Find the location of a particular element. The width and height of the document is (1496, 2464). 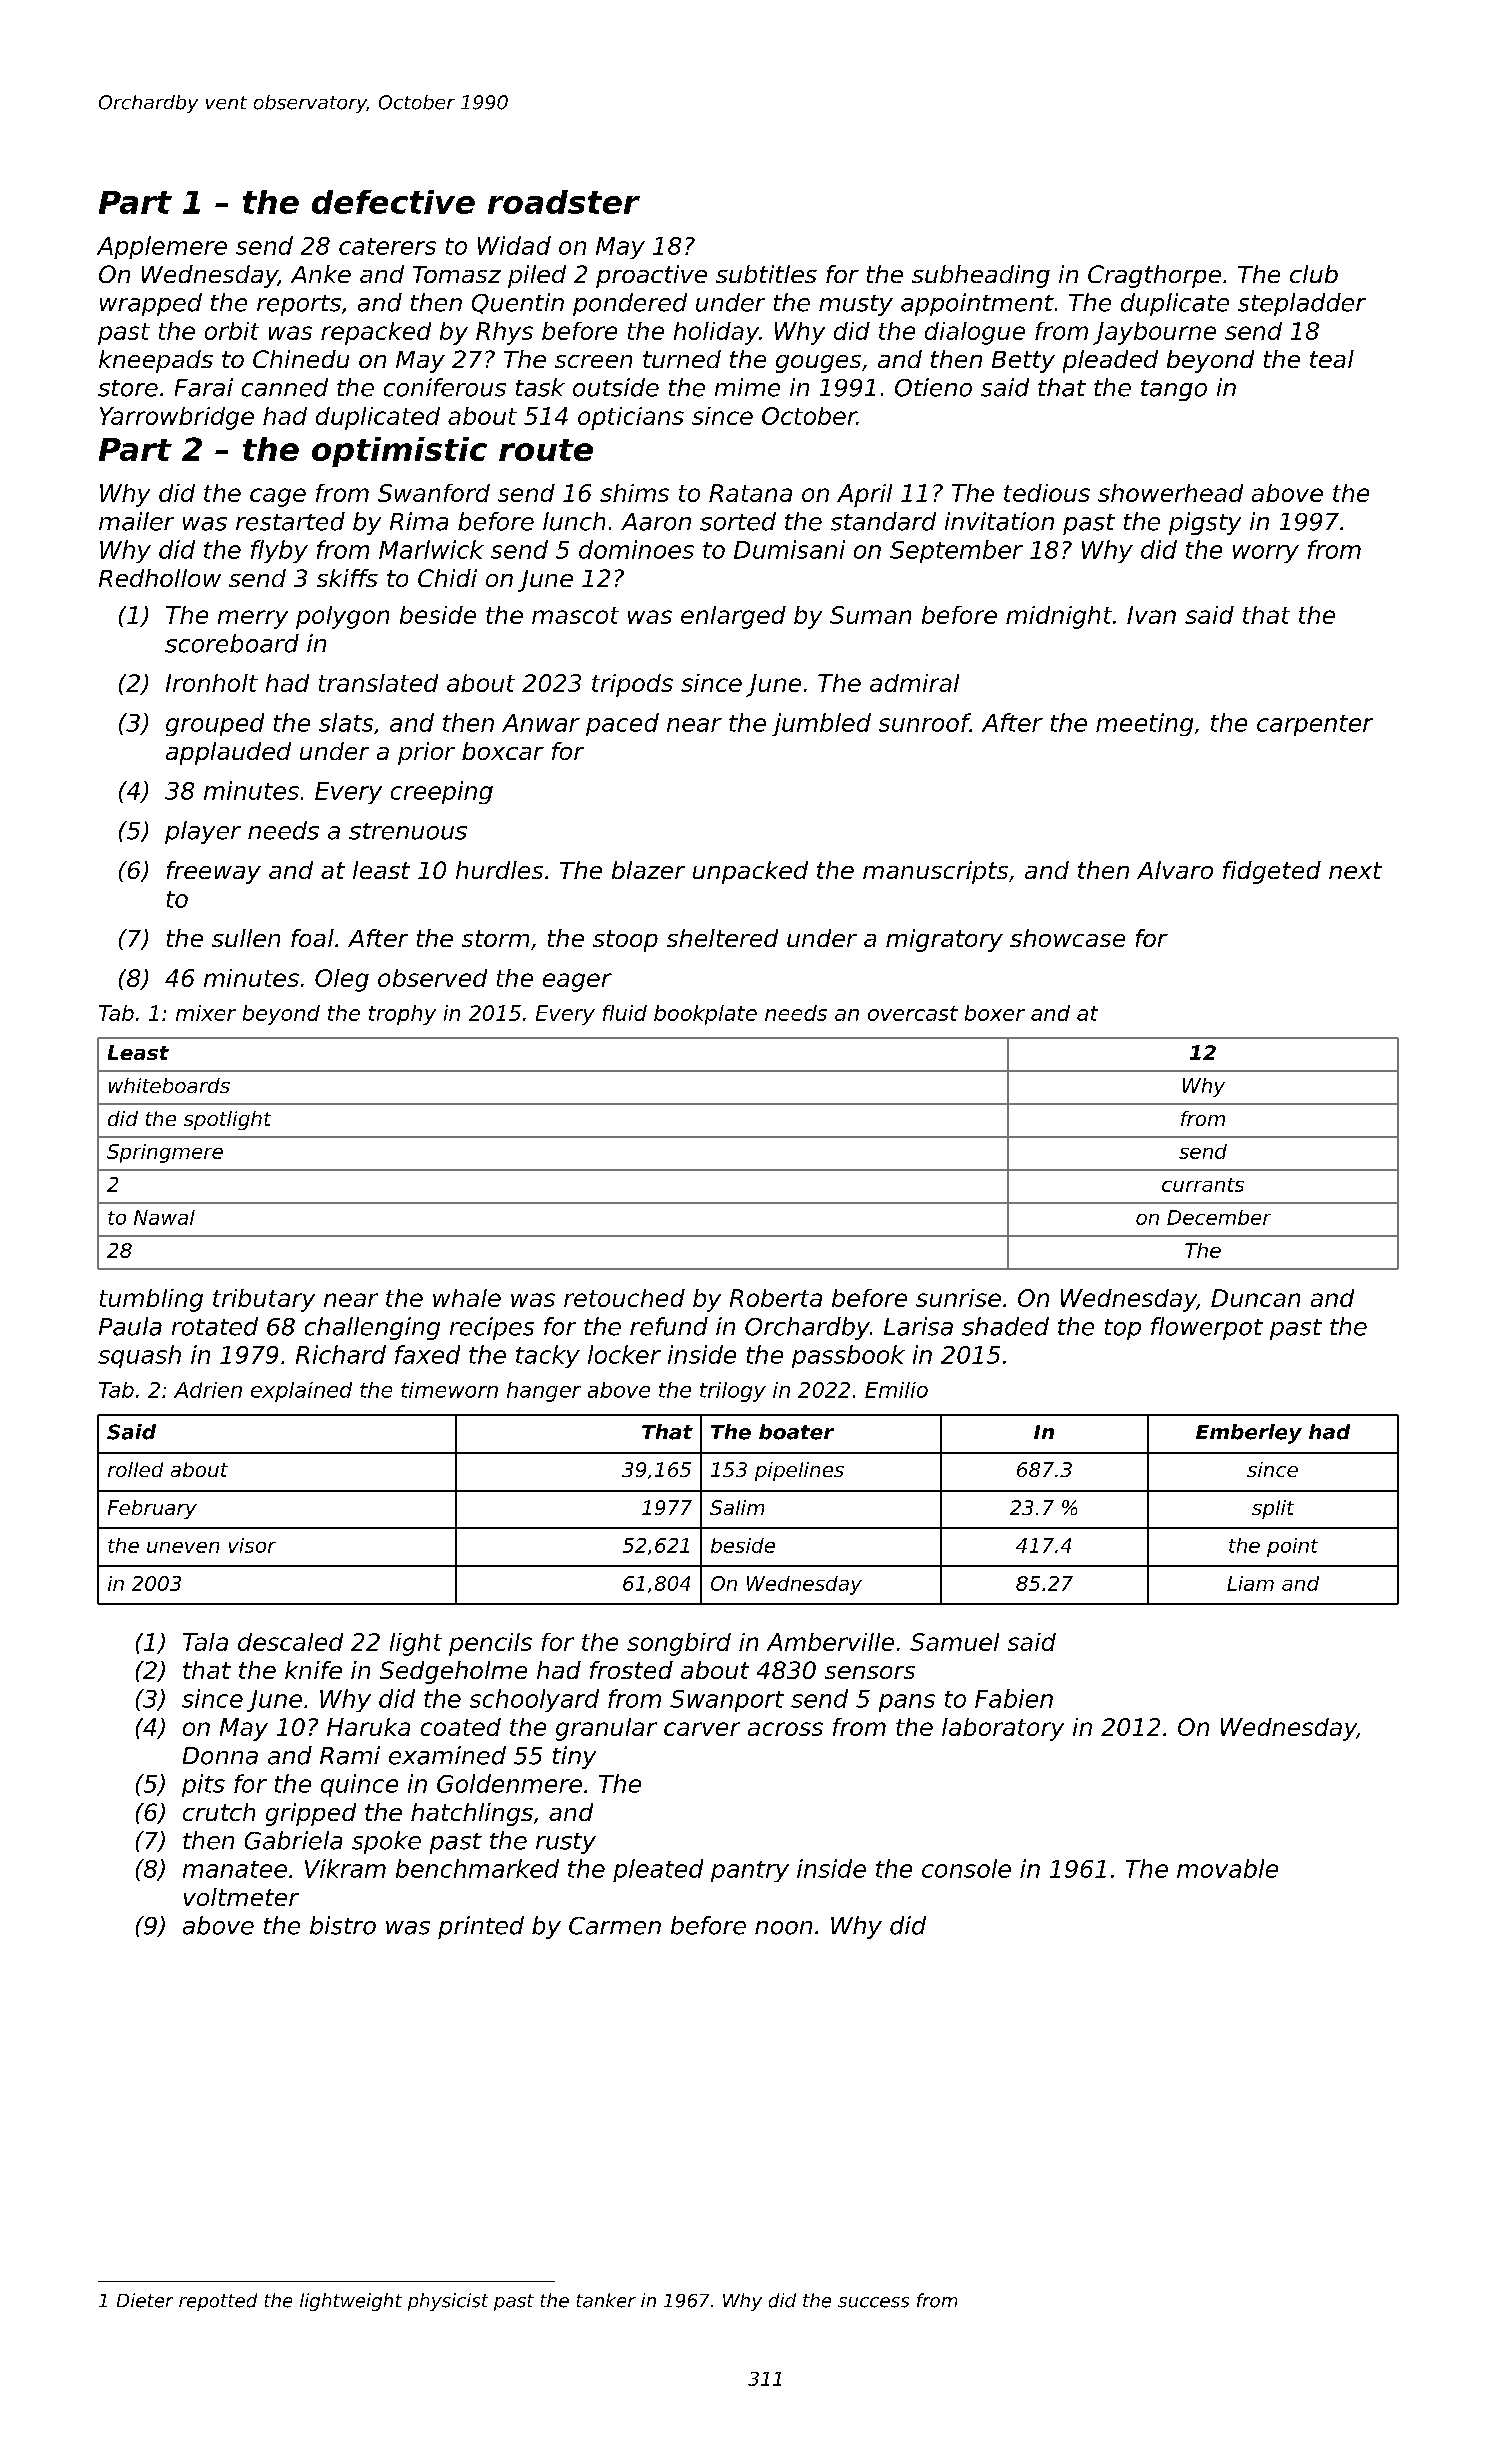

movable is located at coordinates (1227, 1868).
